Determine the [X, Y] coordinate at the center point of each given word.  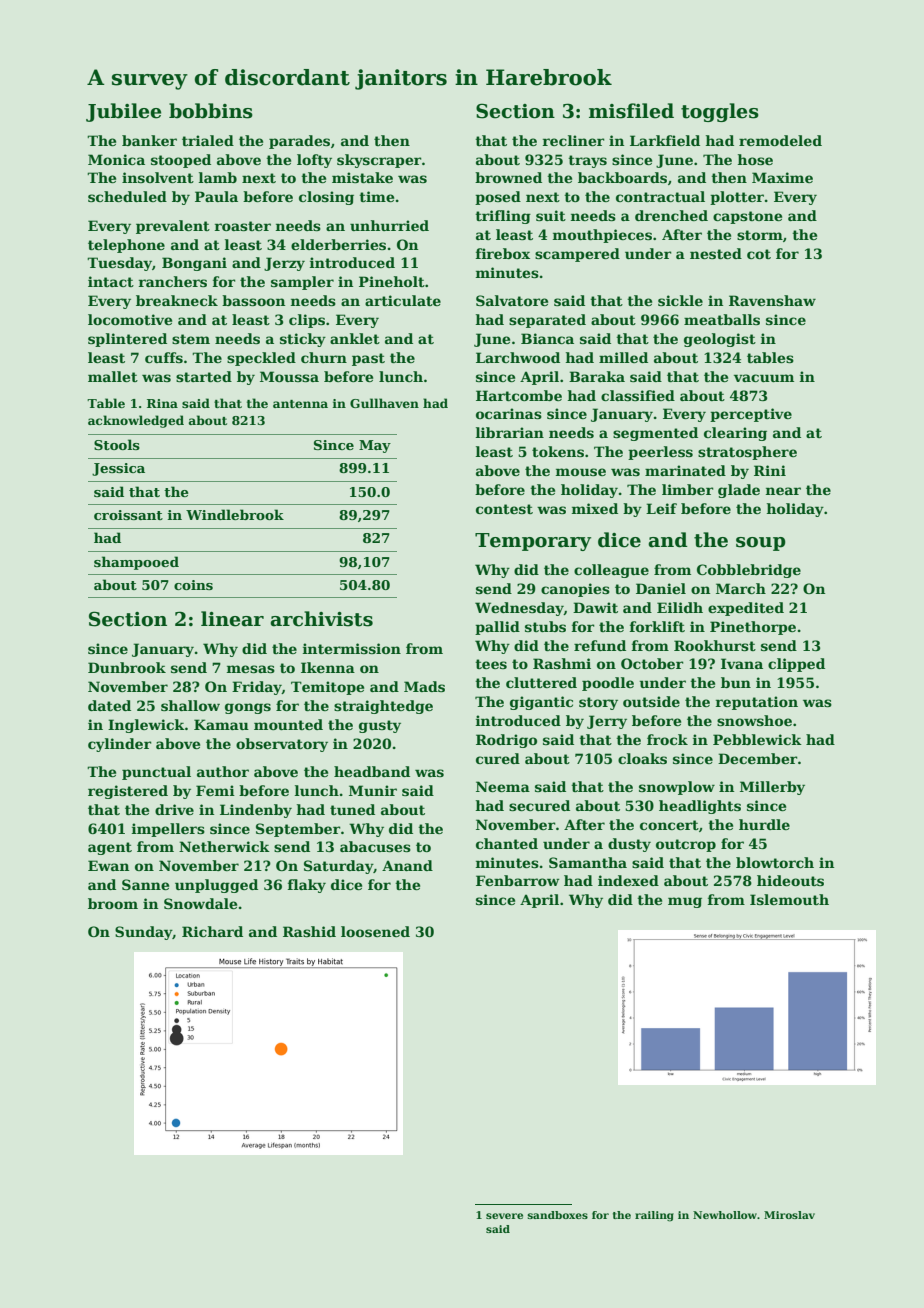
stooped [181, 161]
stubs [545, 626]
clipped [796, 665]
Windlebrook [235, 514]
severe [504, 1216]
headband [372, 771]
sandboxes [557, 1215]
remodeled [780, 140]
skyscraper [379, 161]
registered [128, 792]
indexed [628, 880]
